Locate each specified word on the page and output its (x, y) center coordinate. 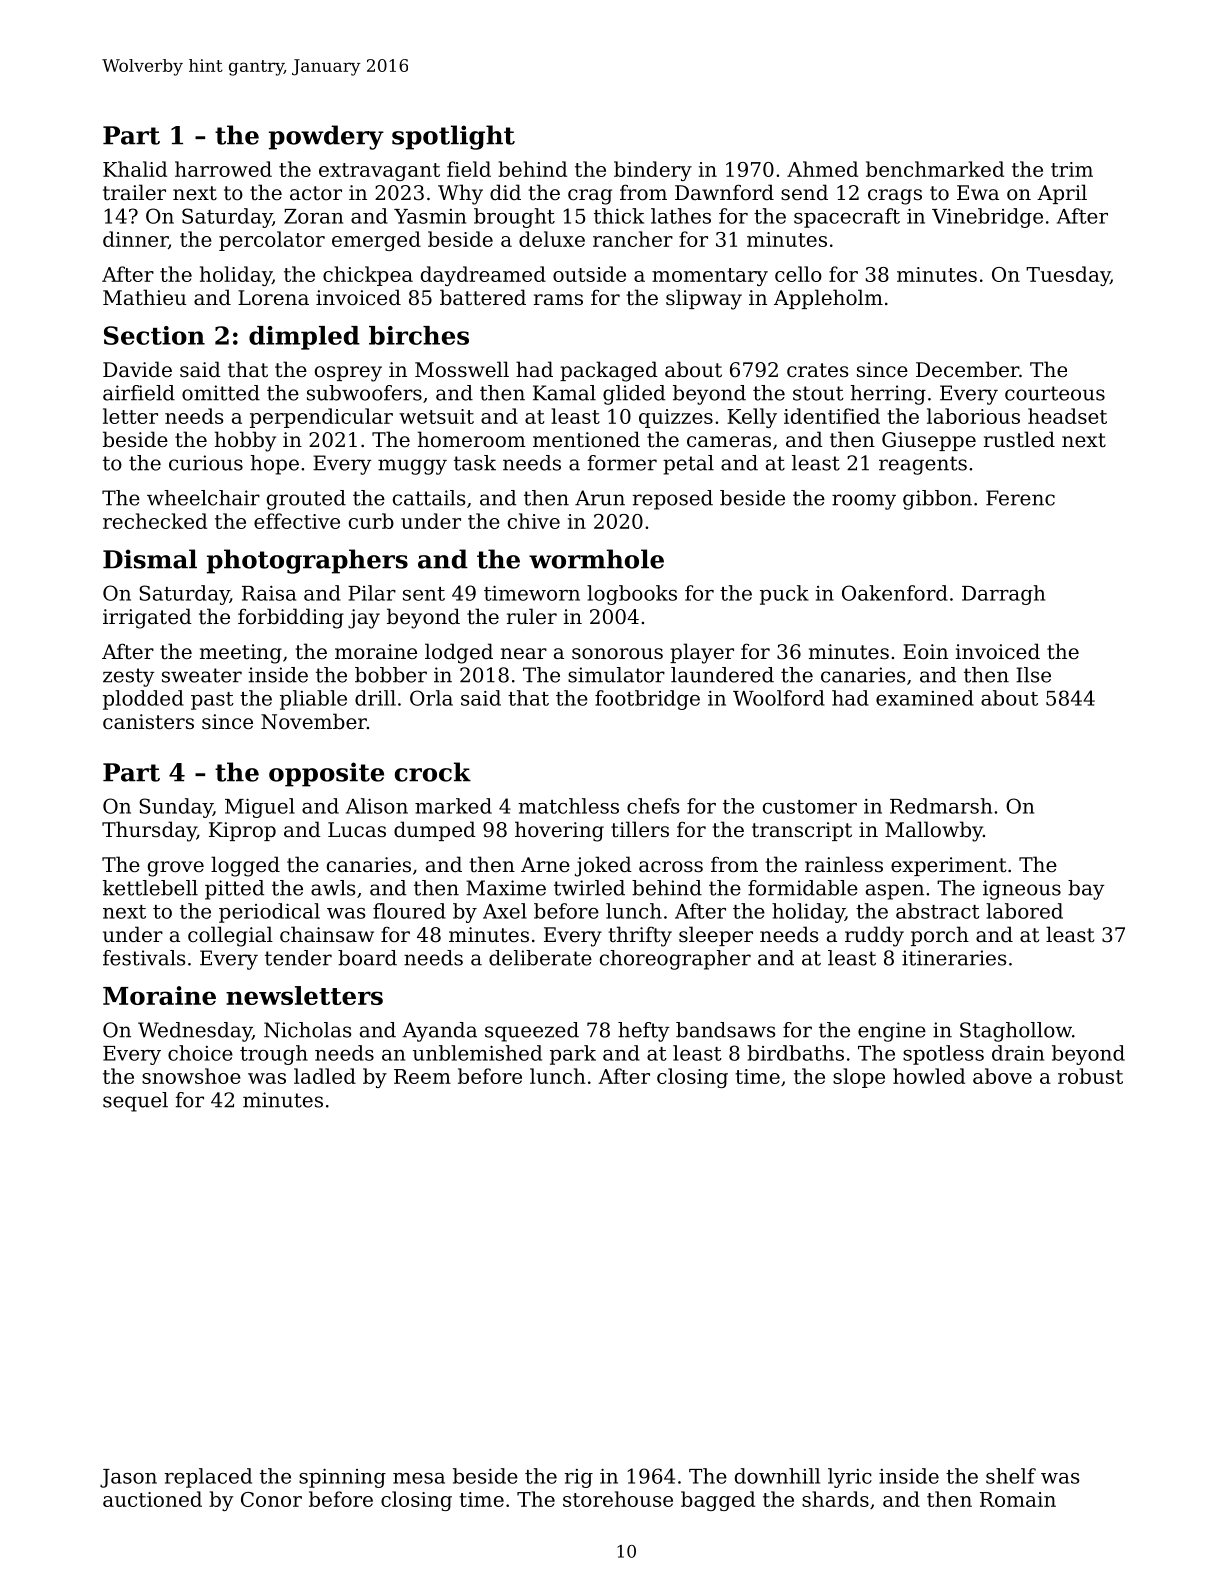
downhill (777, 1476)
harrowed (223, 169)
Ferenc (1020, 498)
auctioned (152, 1499)
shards (835, 1499)
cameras (729, 442)
